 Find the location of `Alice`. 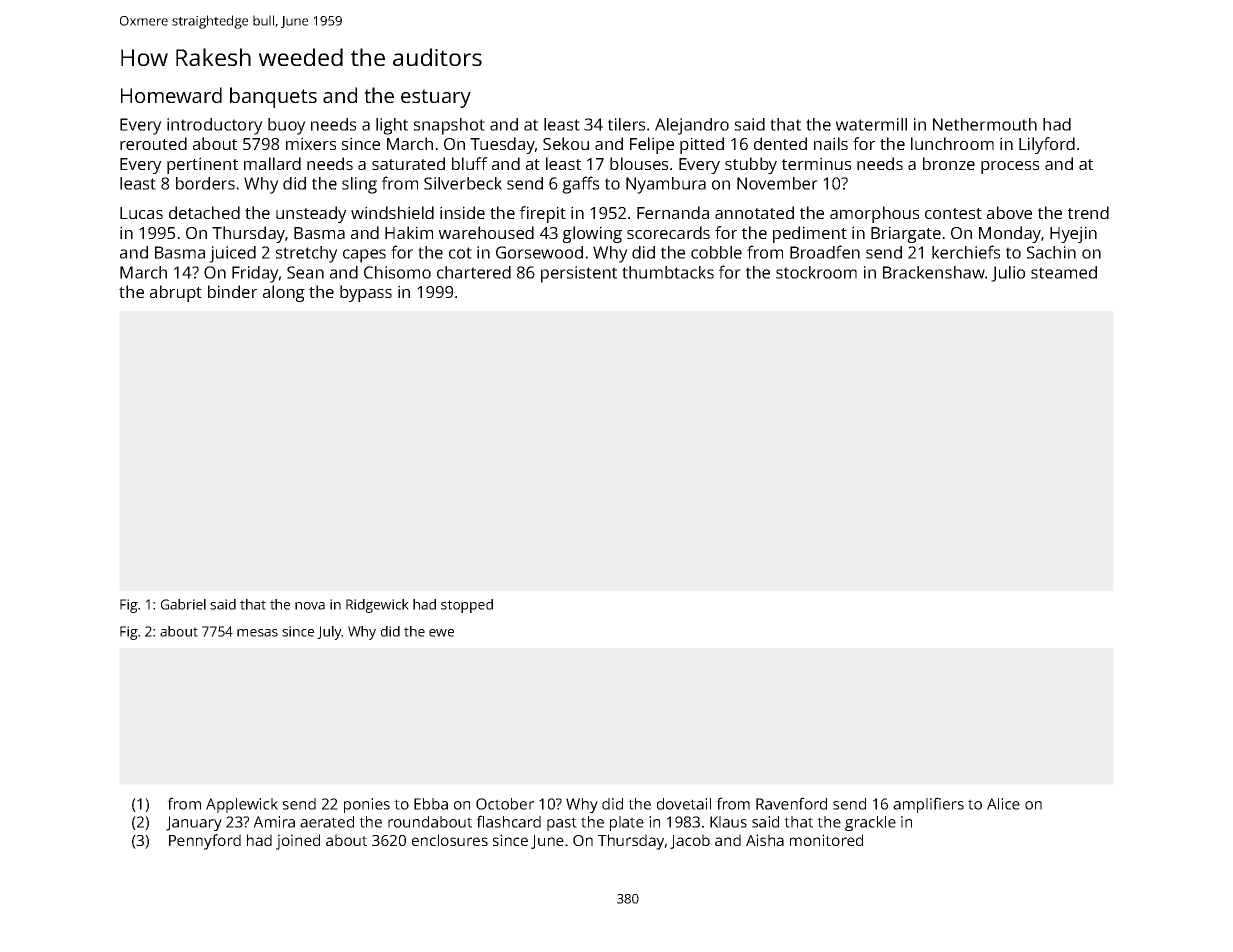

Alice is located at coordinates (1003, 804).
